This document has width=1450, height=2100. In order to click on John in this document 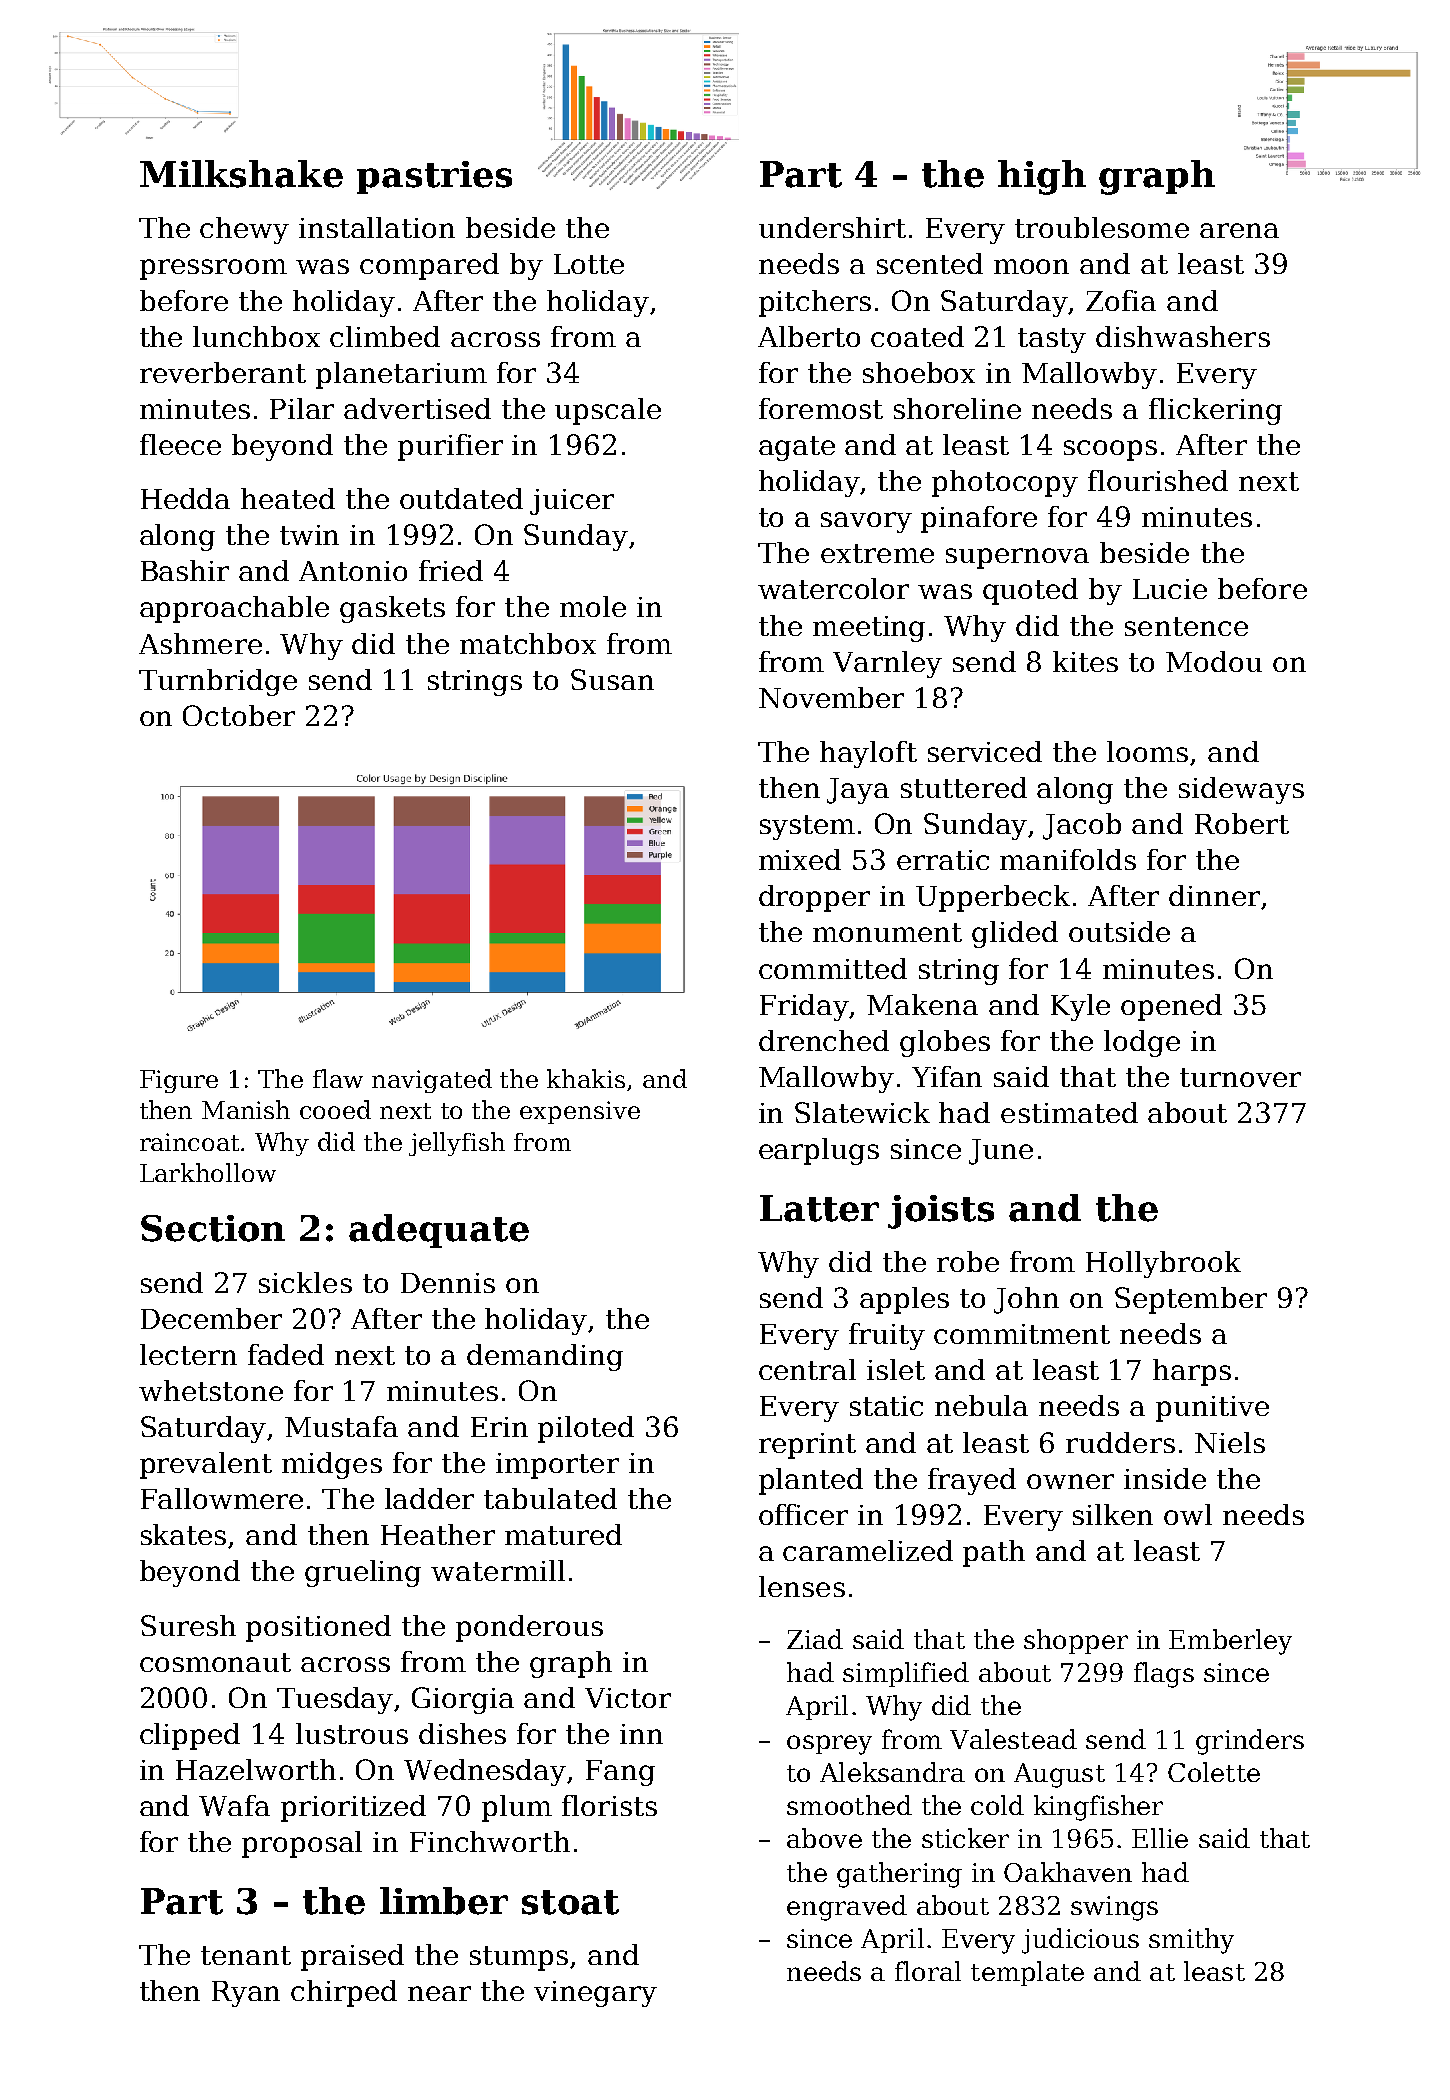, I will do `click(1026, 1300)`.
